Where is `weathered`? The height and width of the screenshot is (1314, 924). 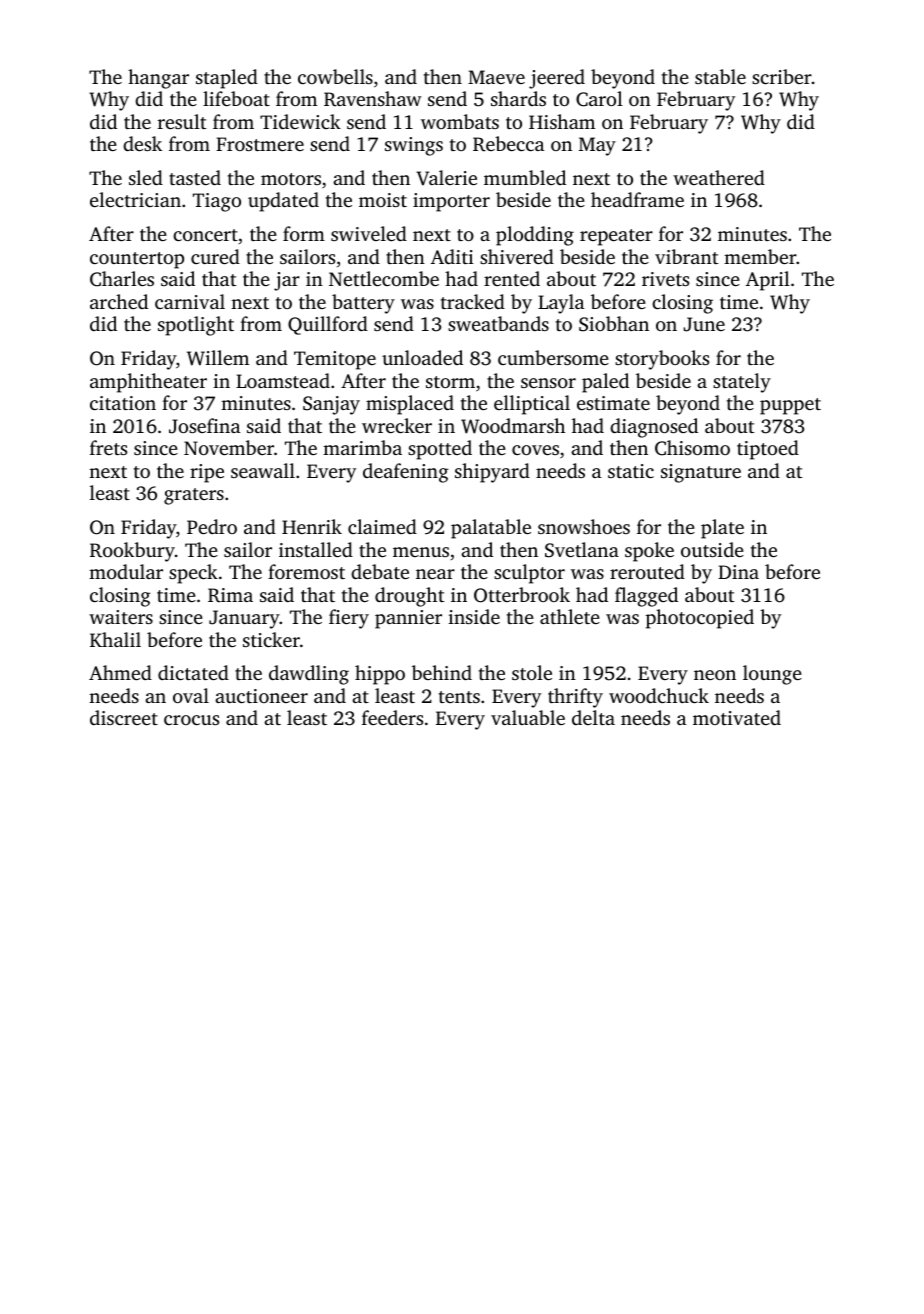 weathered is located at coordinates (719, 177).
